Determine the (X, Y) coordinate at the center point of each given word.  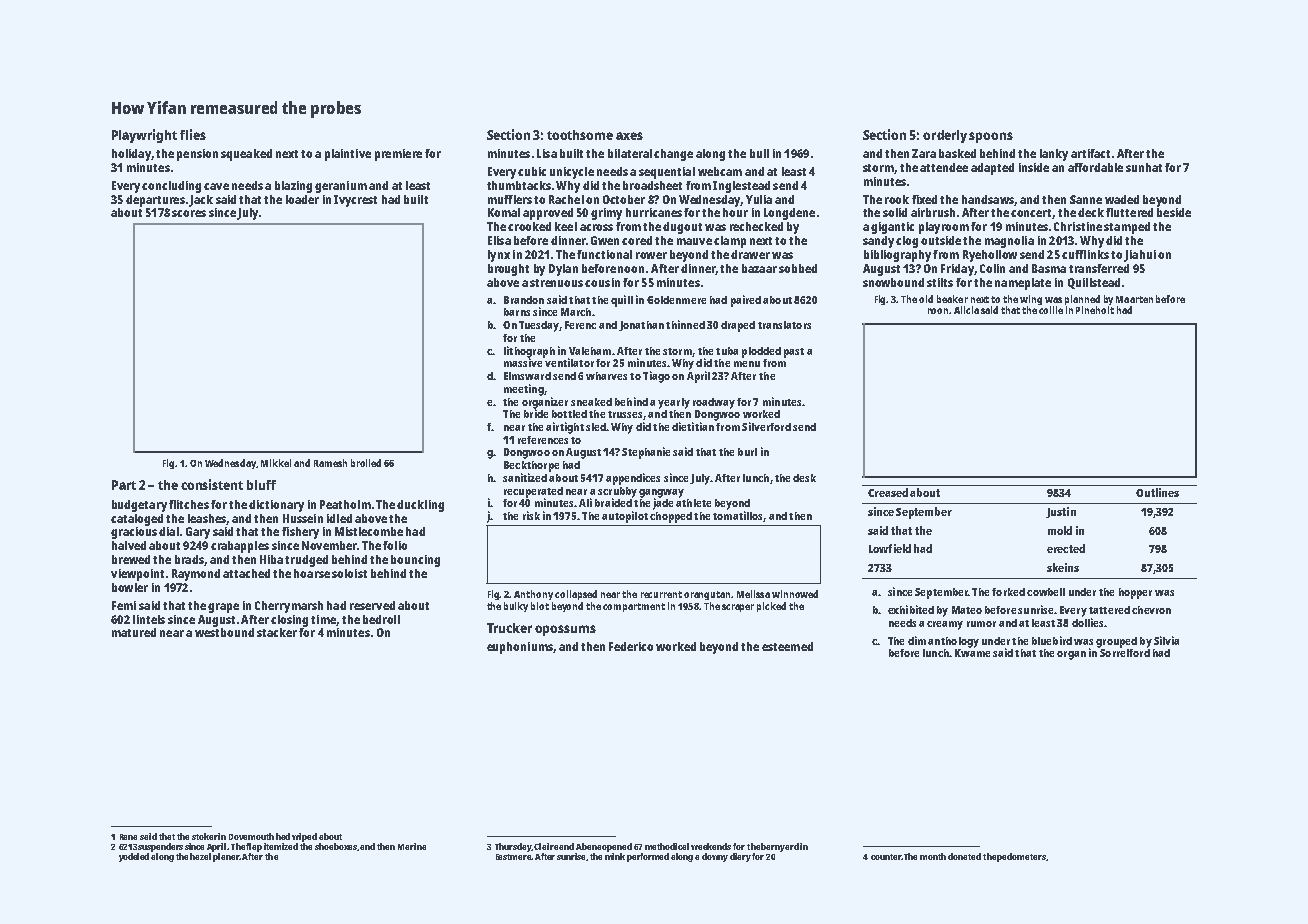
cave (216, 186)
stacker (277, 632)
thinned (685, 324)
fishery (300, 533)
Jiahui (1140, 256)
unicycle (572, 173)
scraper (738, 608)
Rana (128, 837)
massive (523, 362)
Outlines (1157, 492)
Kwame (972, 653)
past (794, 353)
